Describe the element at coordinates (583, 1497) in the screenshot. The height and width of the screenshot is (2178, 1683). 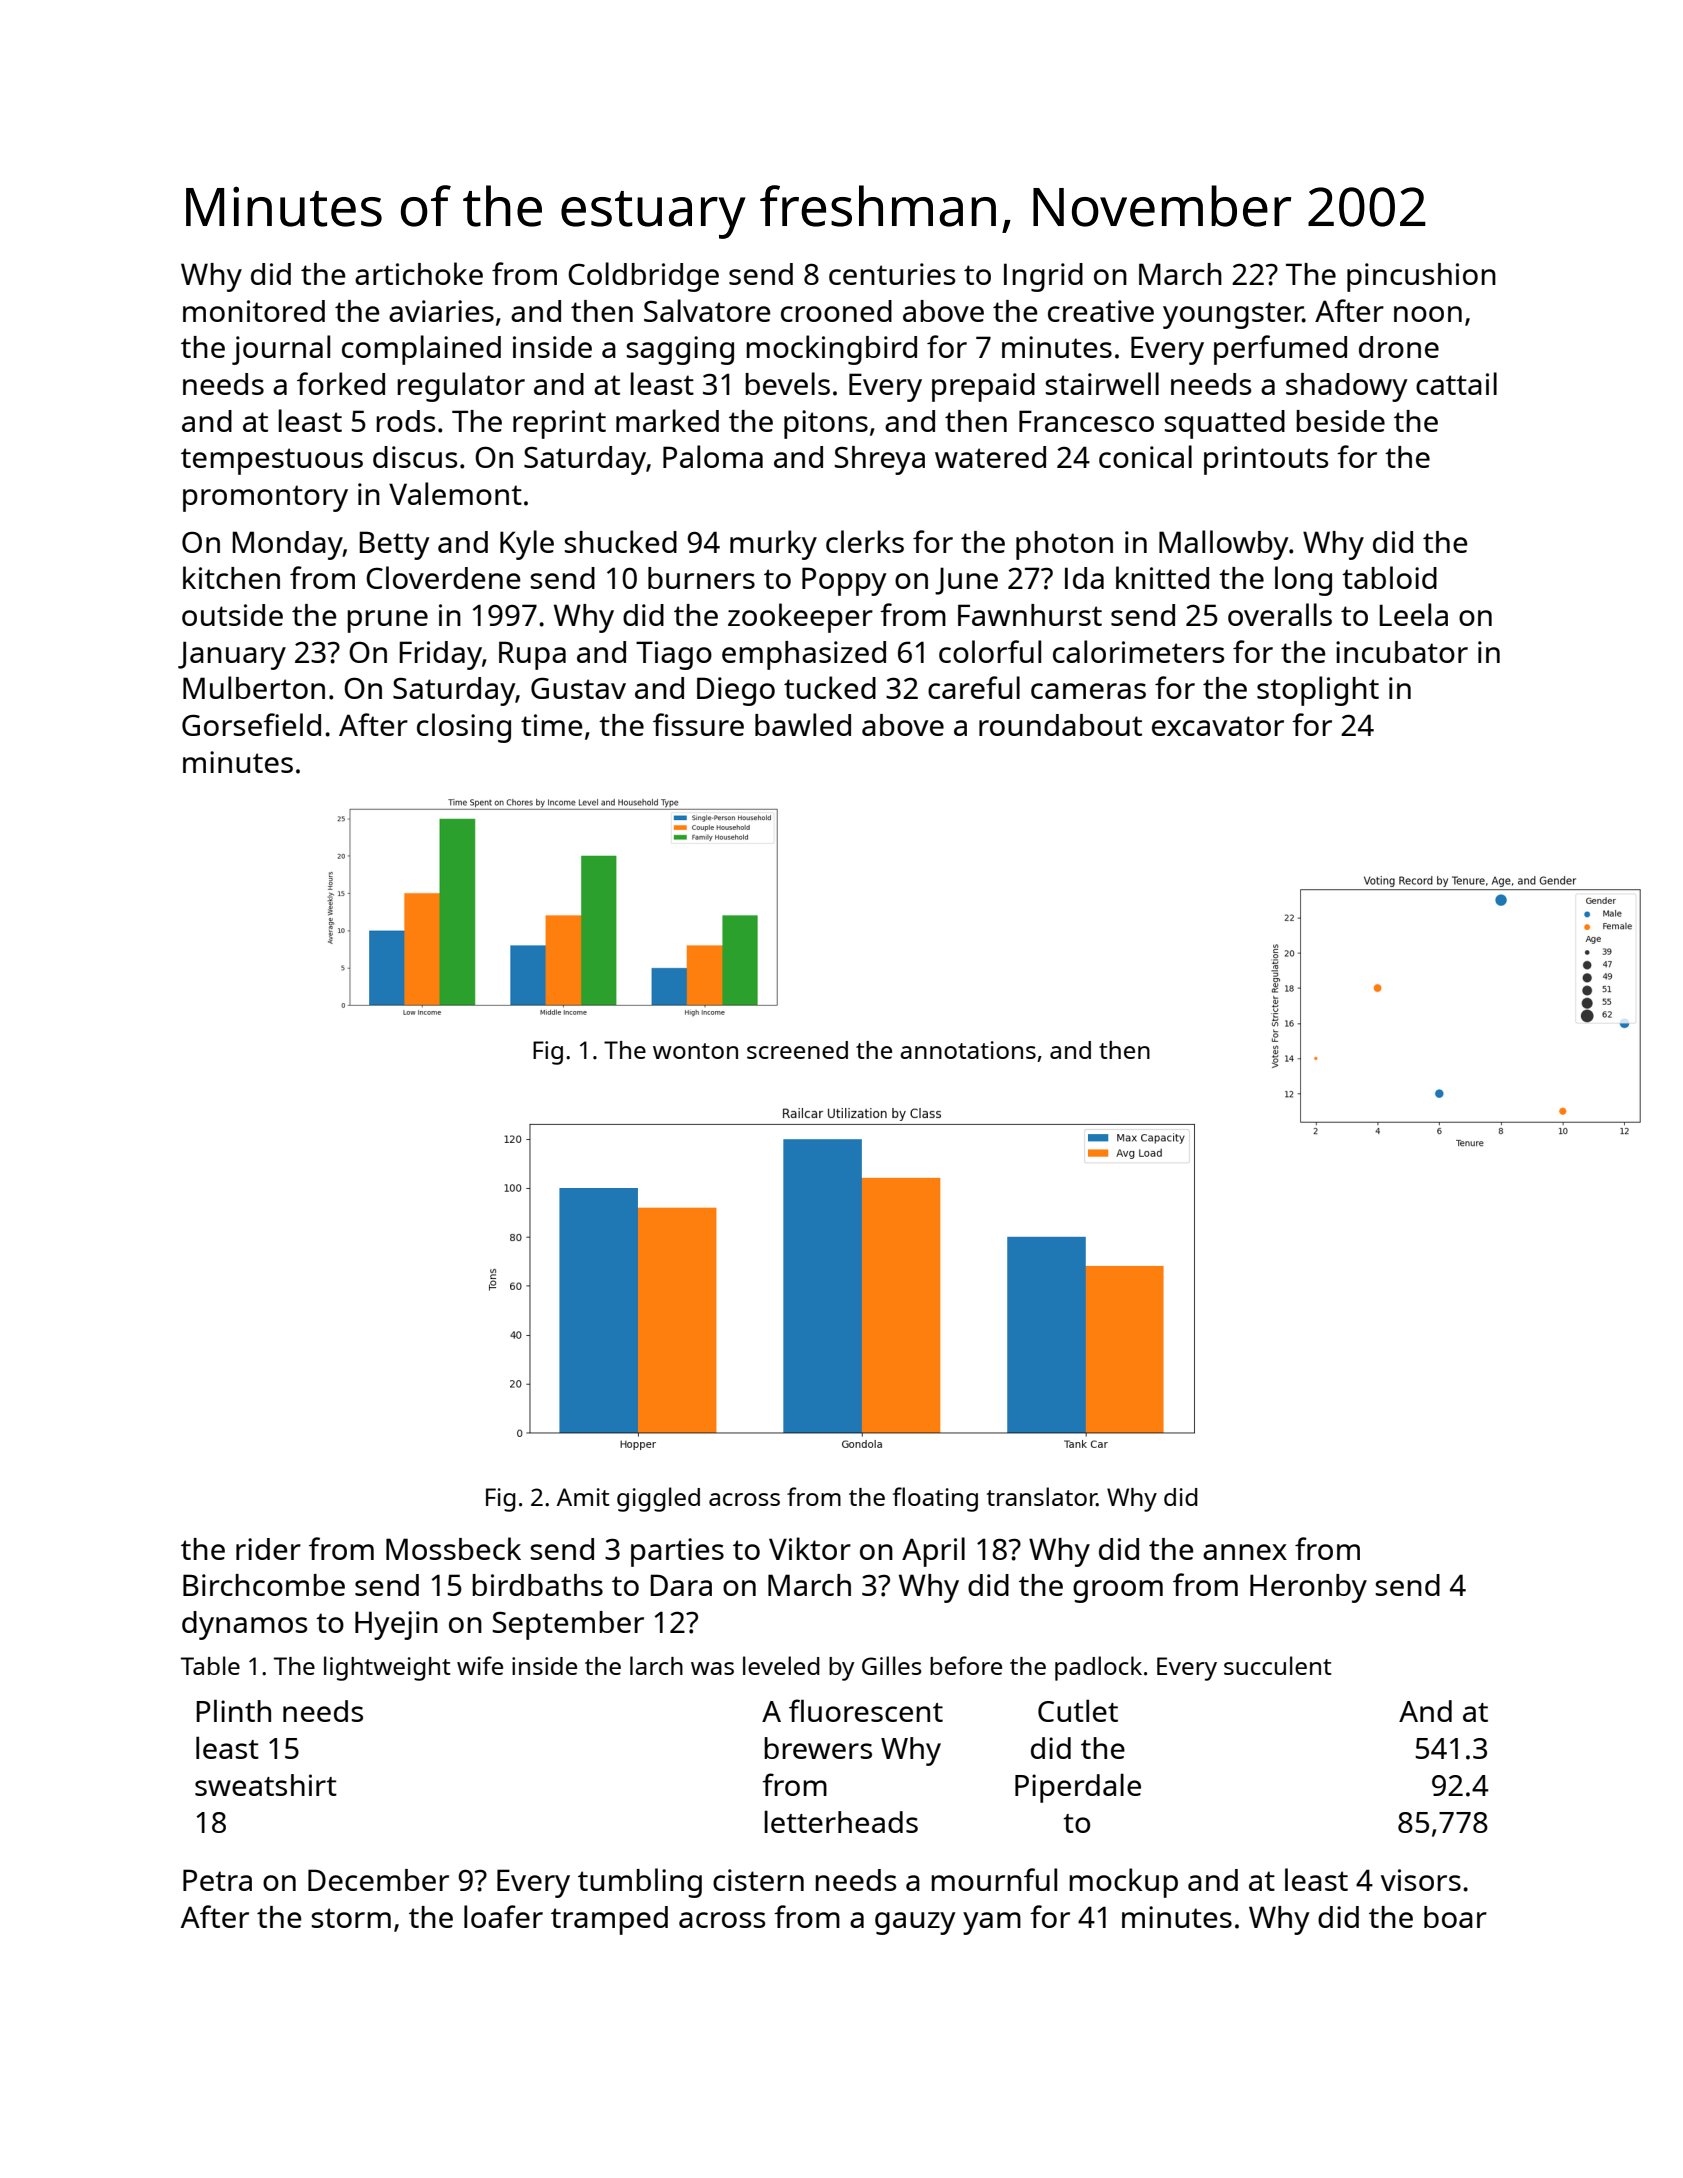
I see `Amit` at that location.
